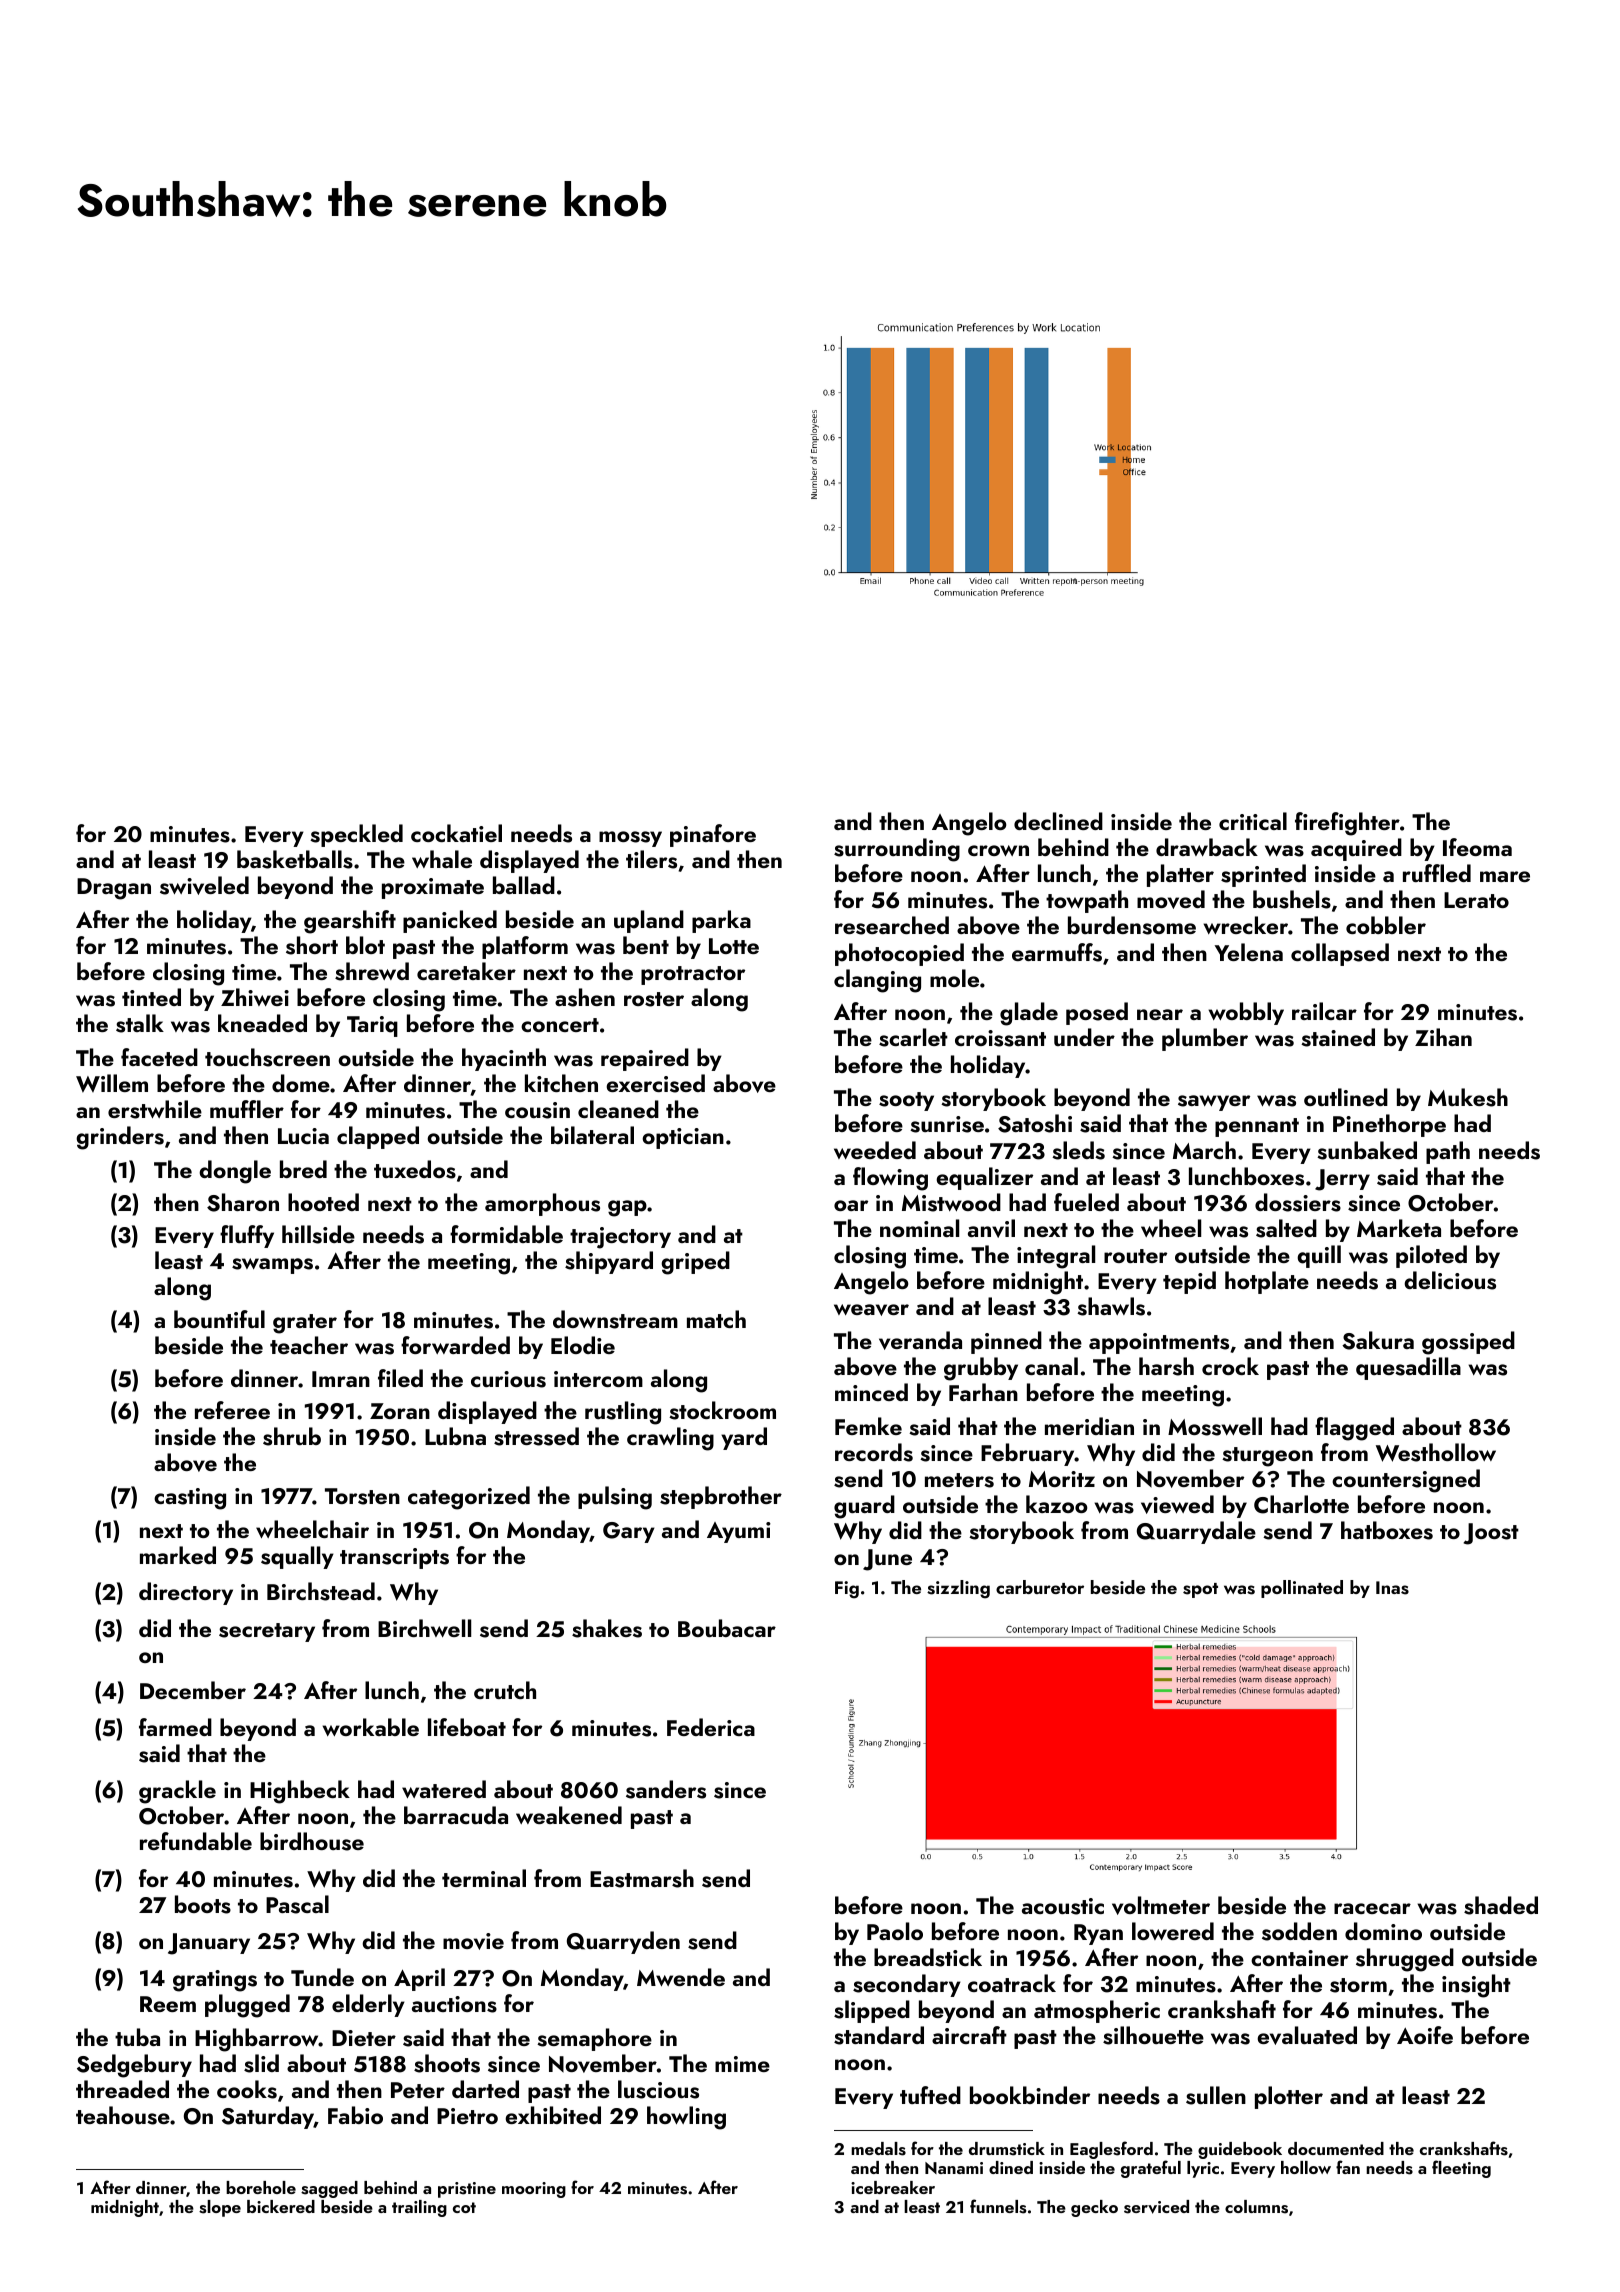 The image size is (1620, 2292). I want to click on wobbly, so click(1246, 1013).
